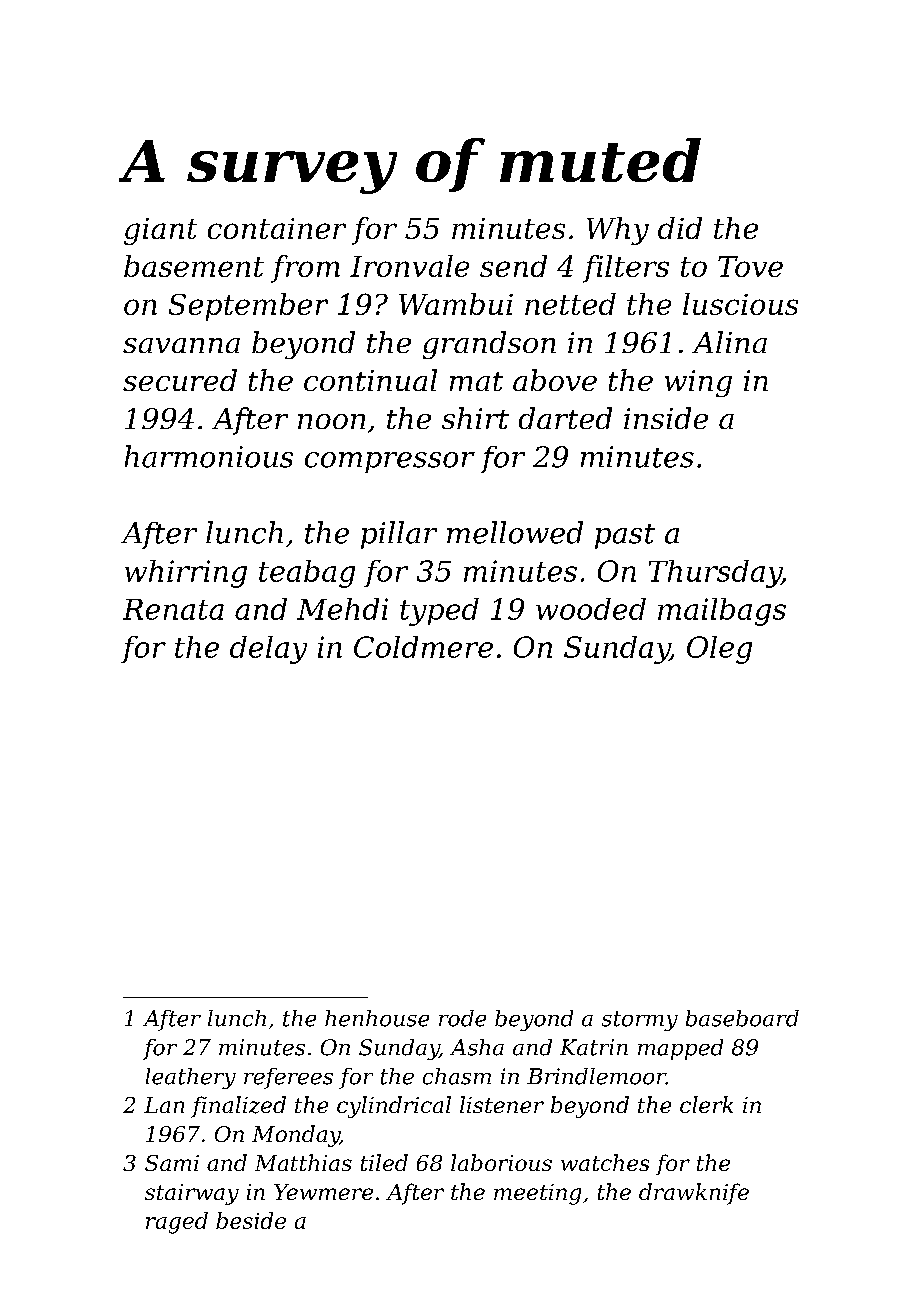  Describe the element at coordinates (296, 1136) in the screenshot. I see `Monday` at that location.
